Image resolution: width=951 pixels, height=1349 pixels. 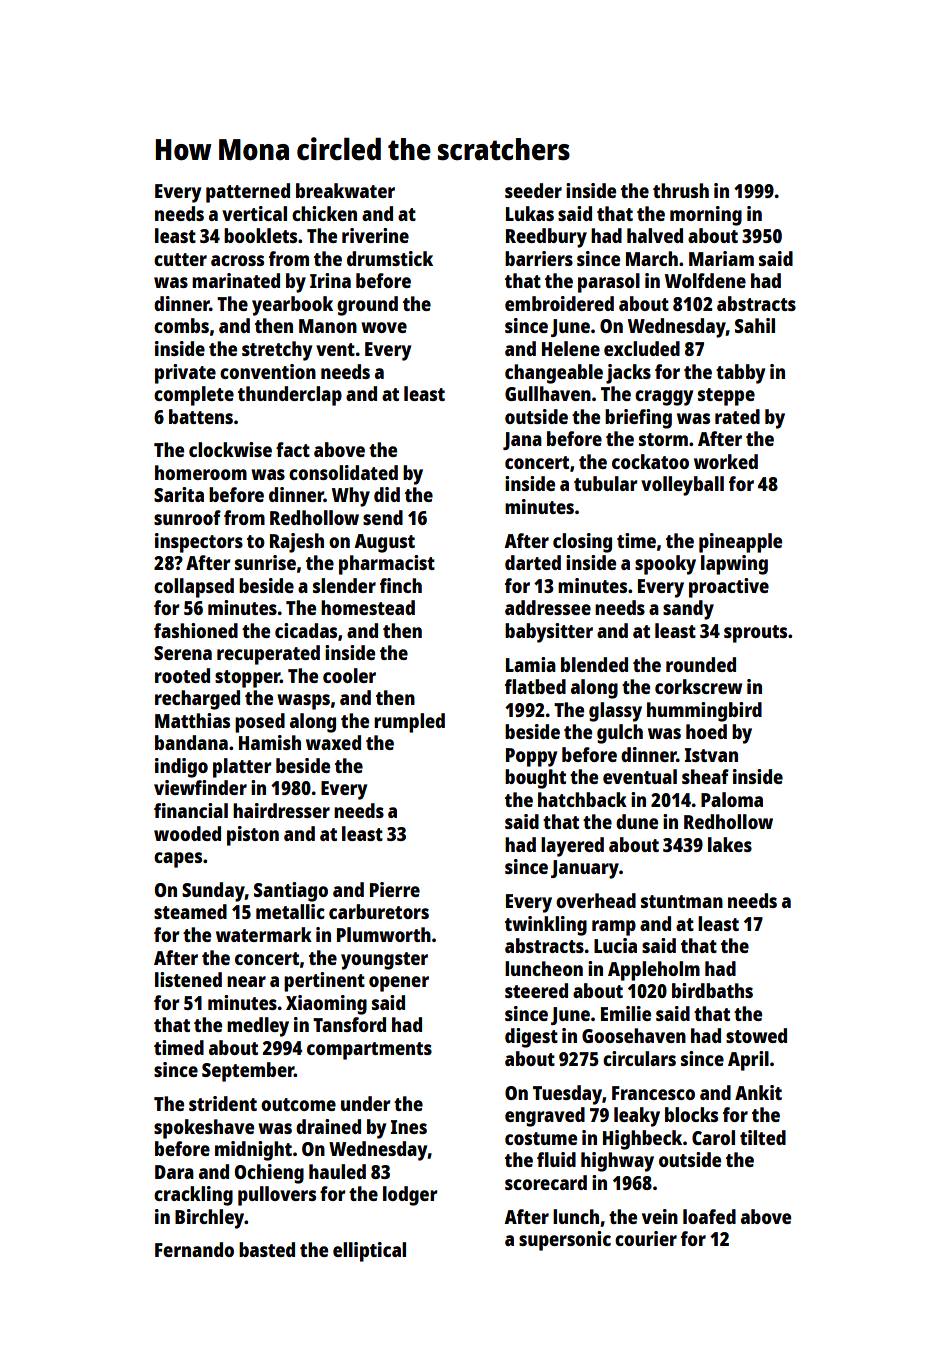 I want to click on fact, so click(x=293, y=449).
